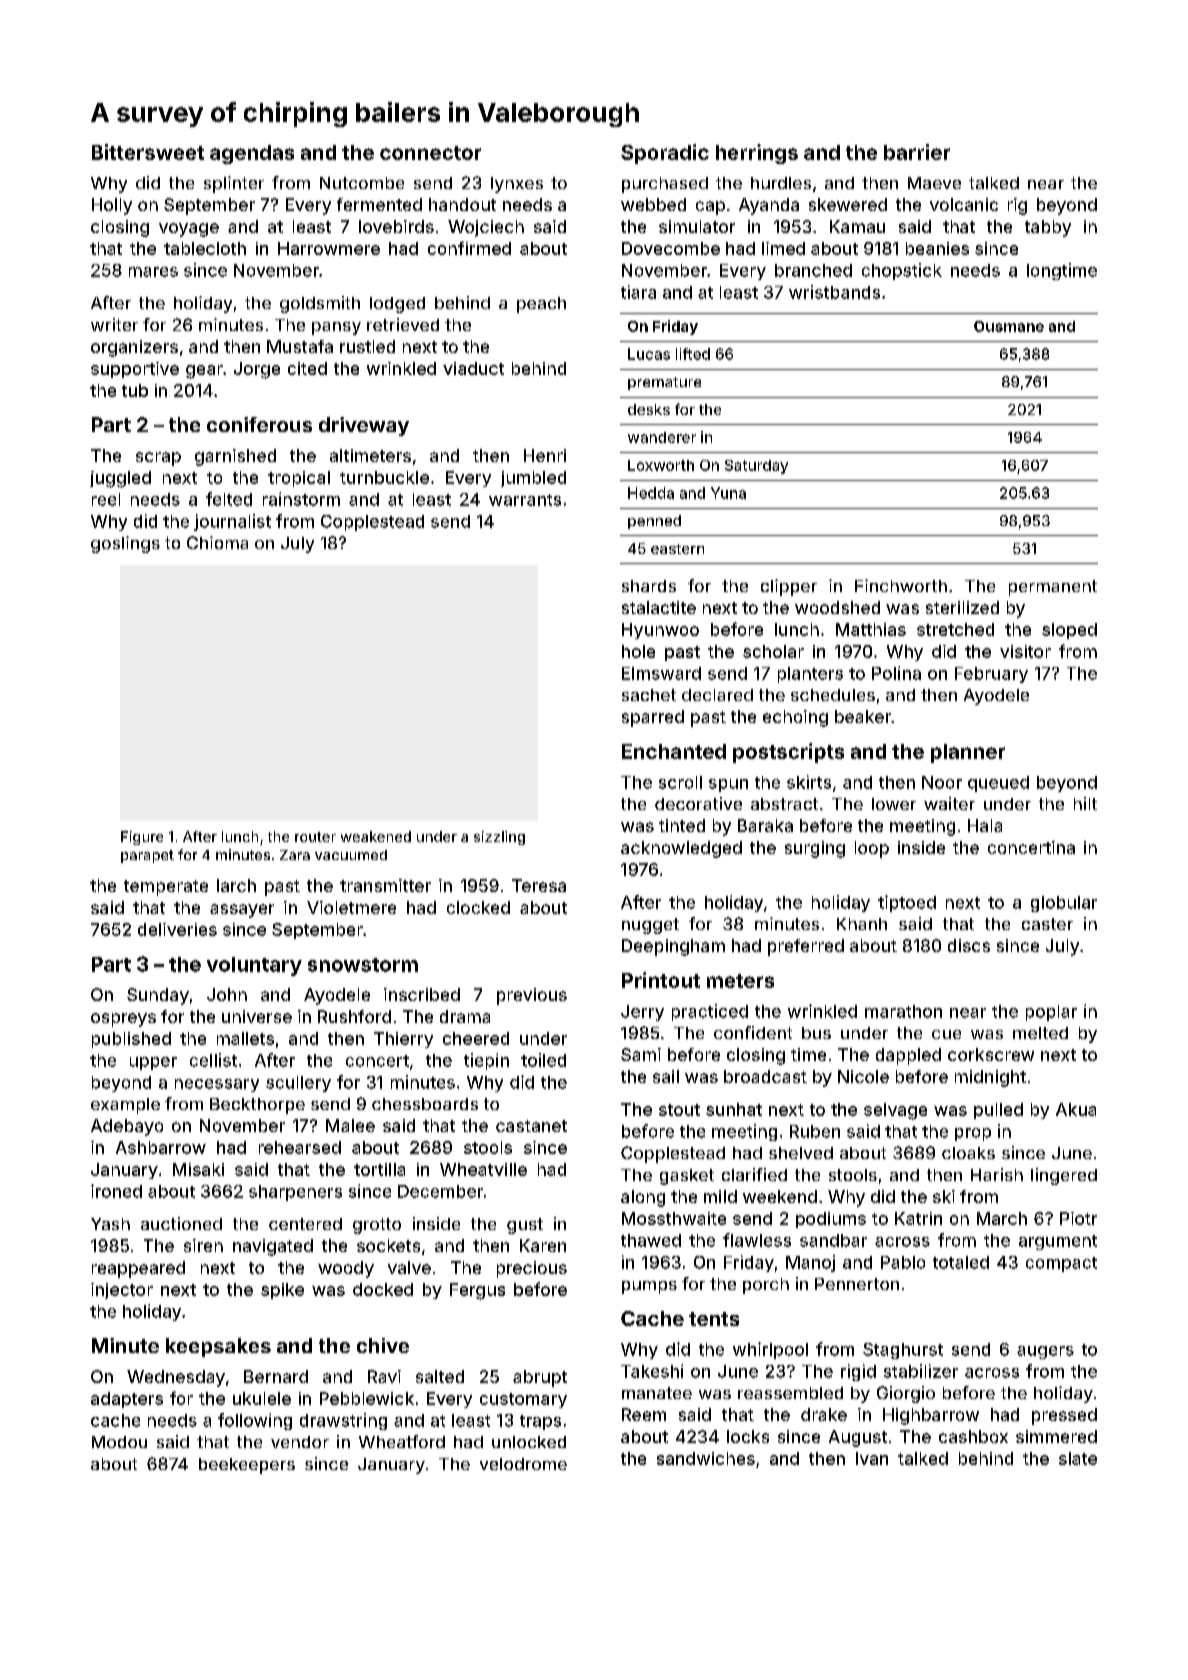 The width and height of the screenshot is (1188, 1680). I want to click on beekeepers, so click(247, 1466).
